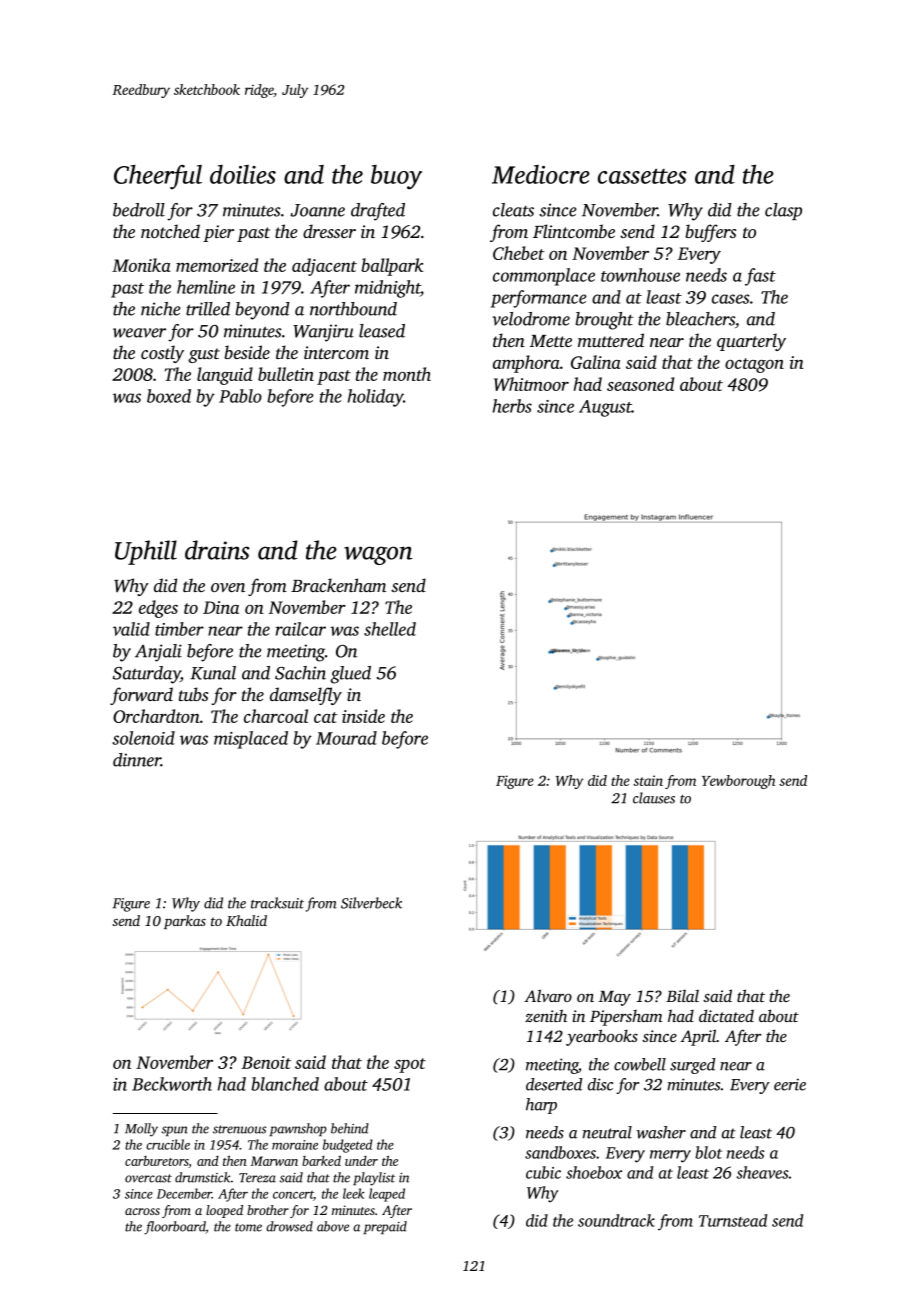  What do you see at coordinates (185, 922) in the screenshot?
I see `parkas` at bounding box center [185, 922].
